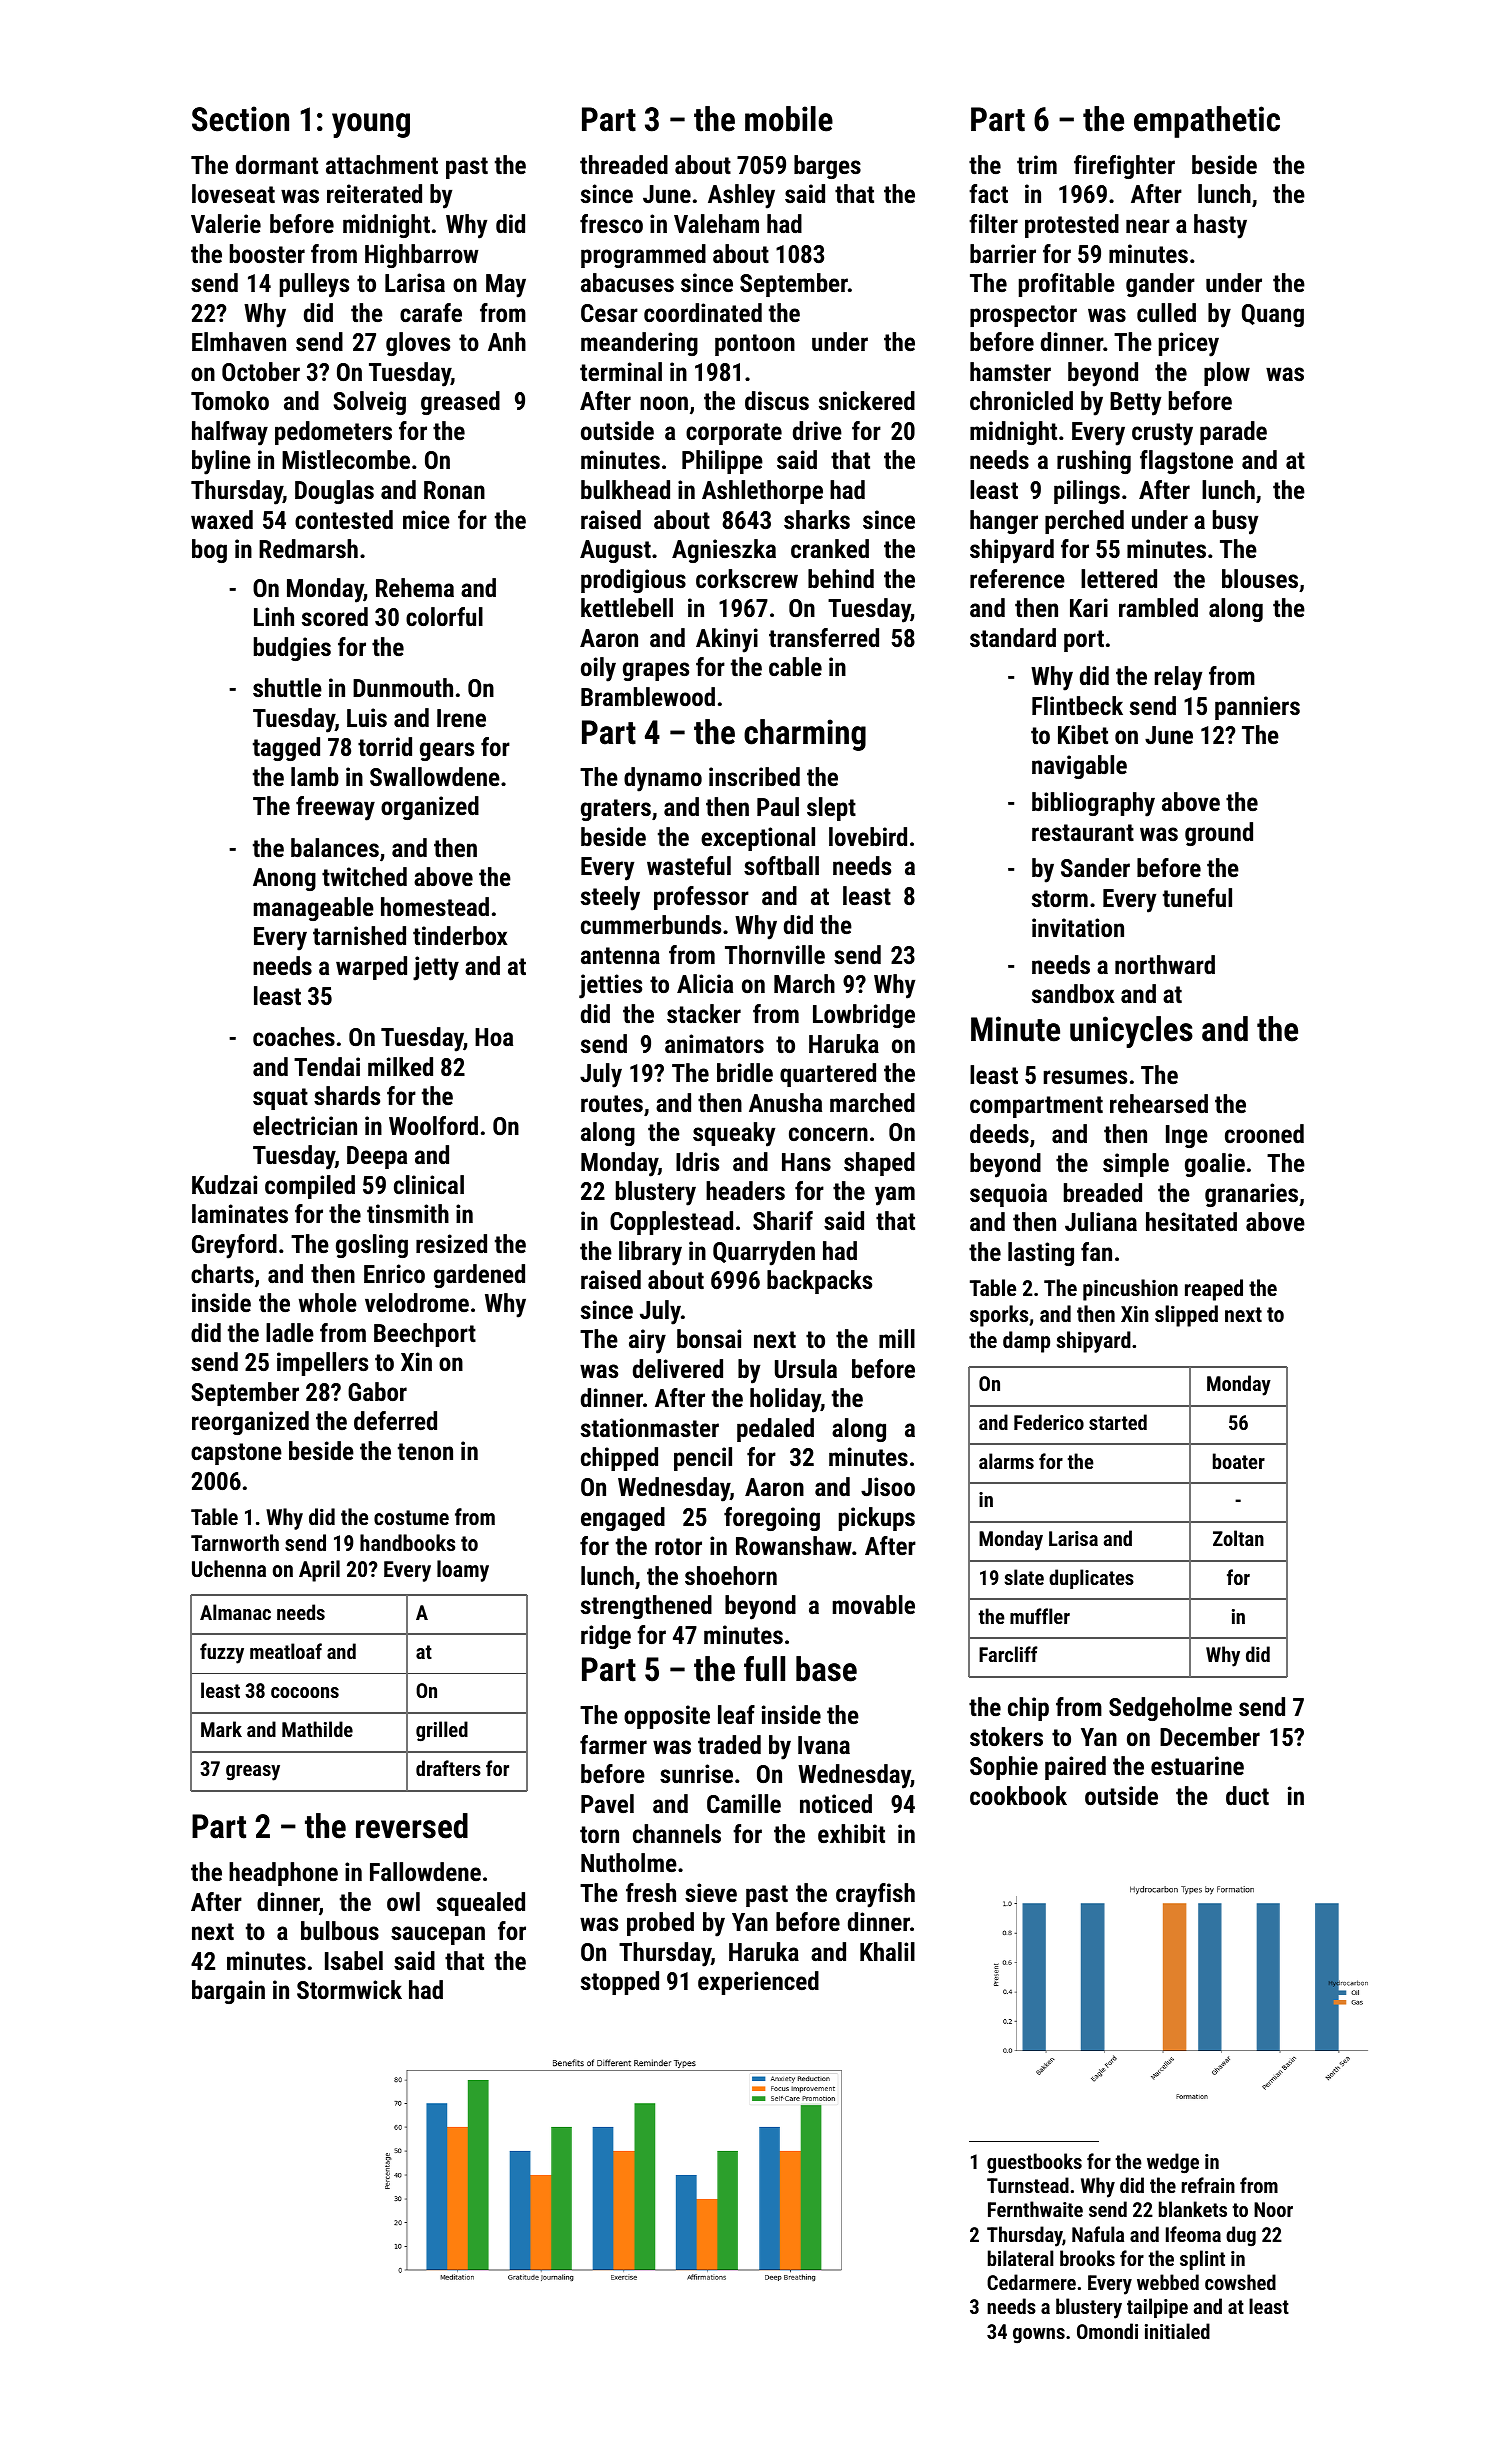 This page has height=2464, width=1496. What do you see at coordinates (354, 1960) in the page?
I see `Isabel` at bounding box center [354, 1960].
